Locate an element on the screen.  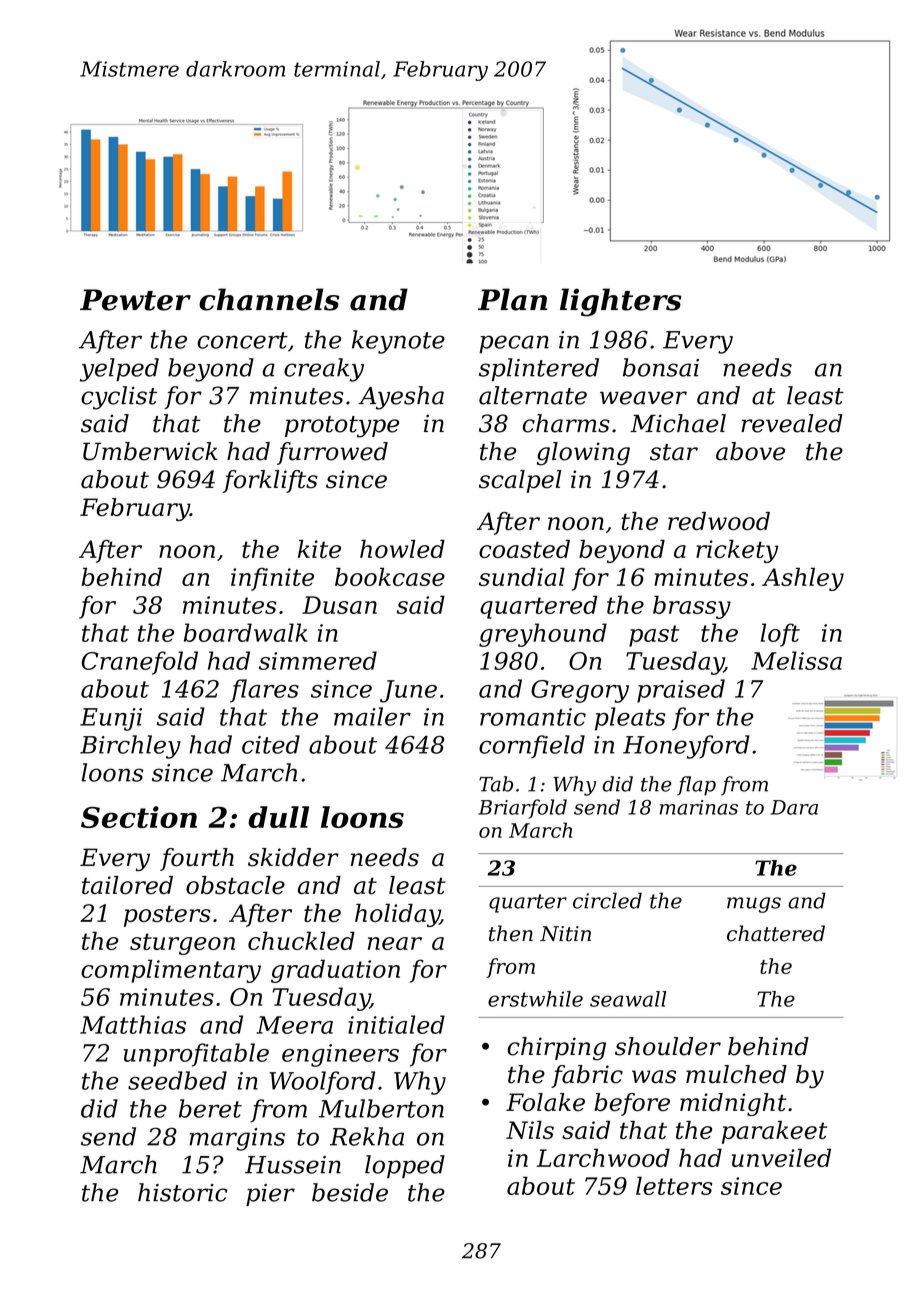
beside is located at coordinates (350, 1192).
